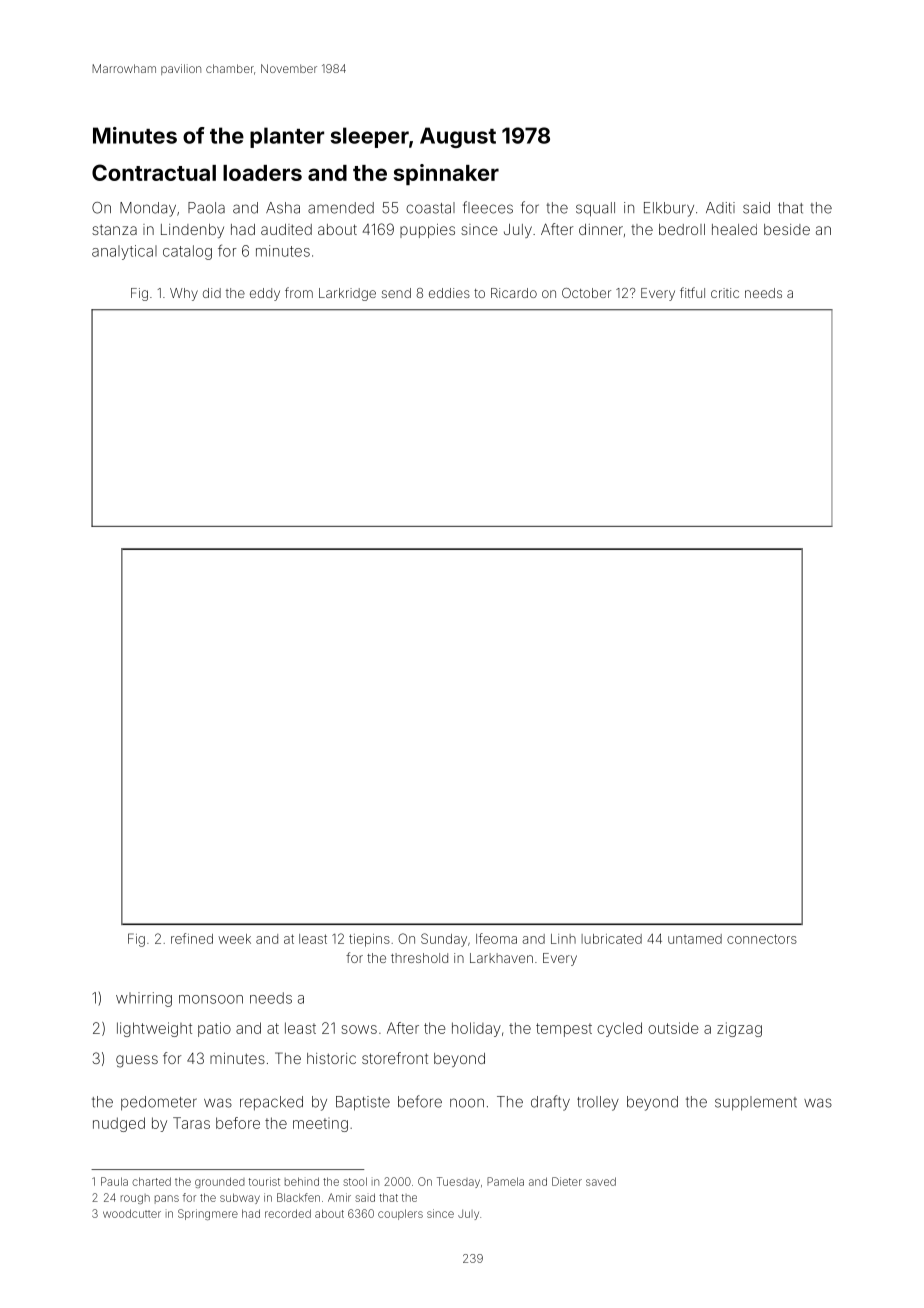 The height and width of the image is (1308, 924). Describe the element at coordinates (496, 938) in the image. I see `Ifeoma` at that location.
